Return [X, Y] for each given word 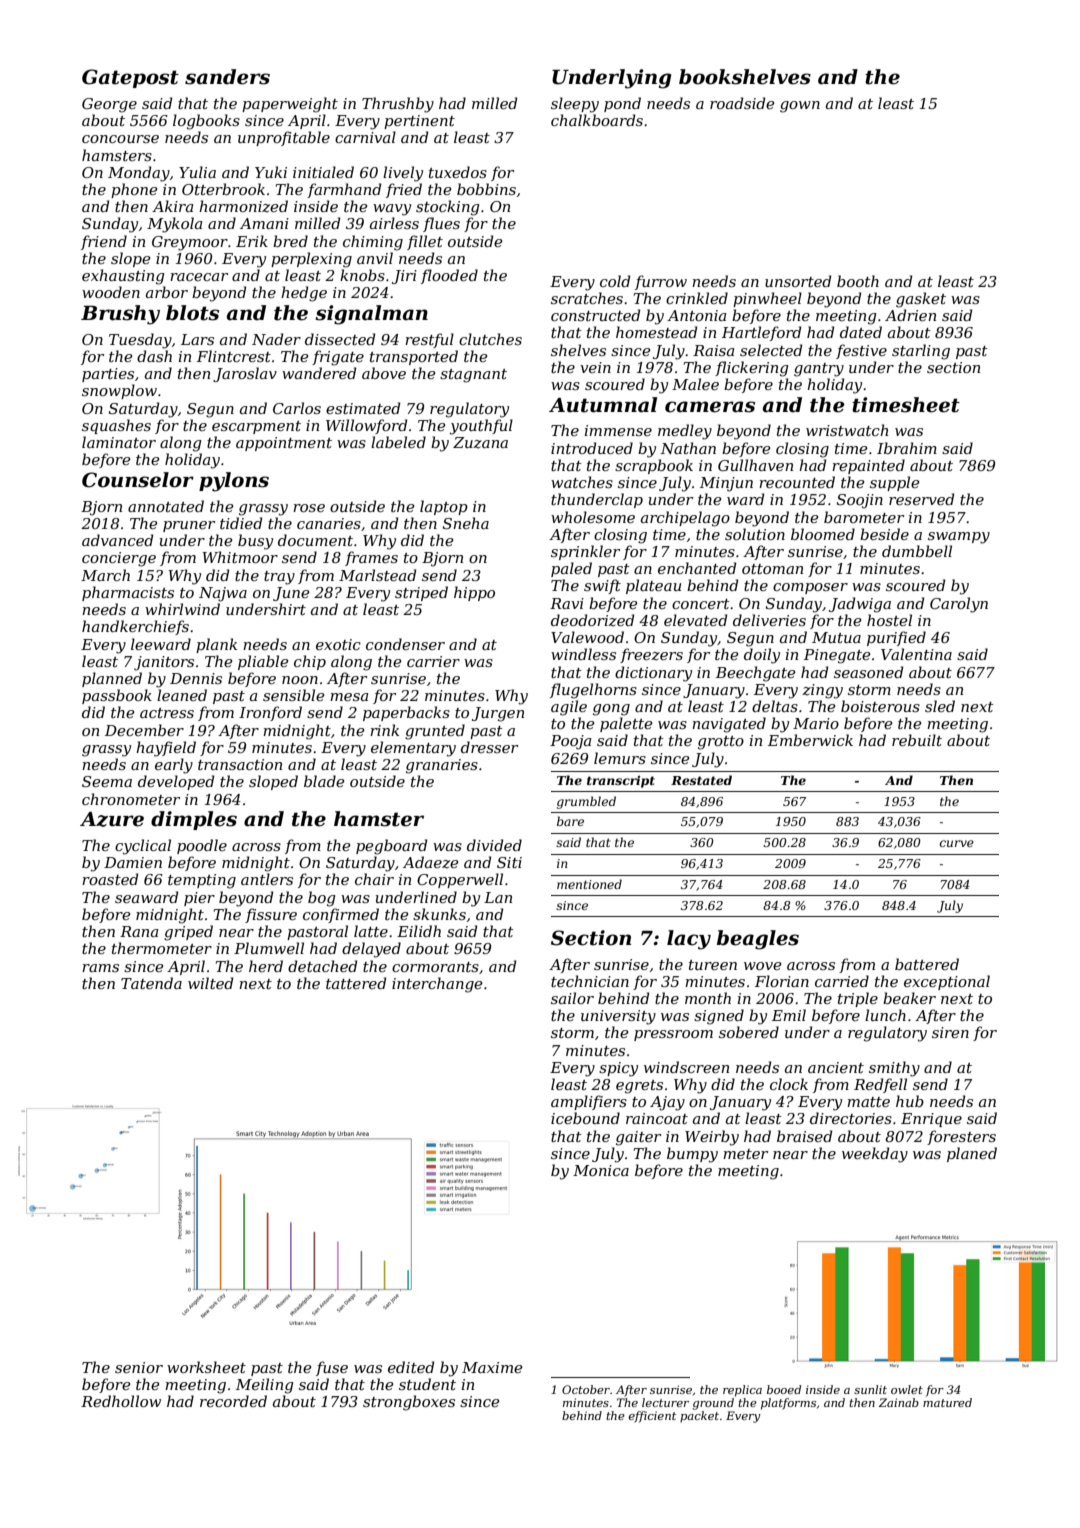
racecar [199, 277]
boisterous [880, 706]
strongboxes [409, 1403]
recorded [233, 1401]
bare [570, 821]
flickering [751, 369]
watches [582, 482]
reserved [921, 499]
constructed [595, 315]
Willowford [366, 426]
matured [947, 1402]
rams [100, 968]
